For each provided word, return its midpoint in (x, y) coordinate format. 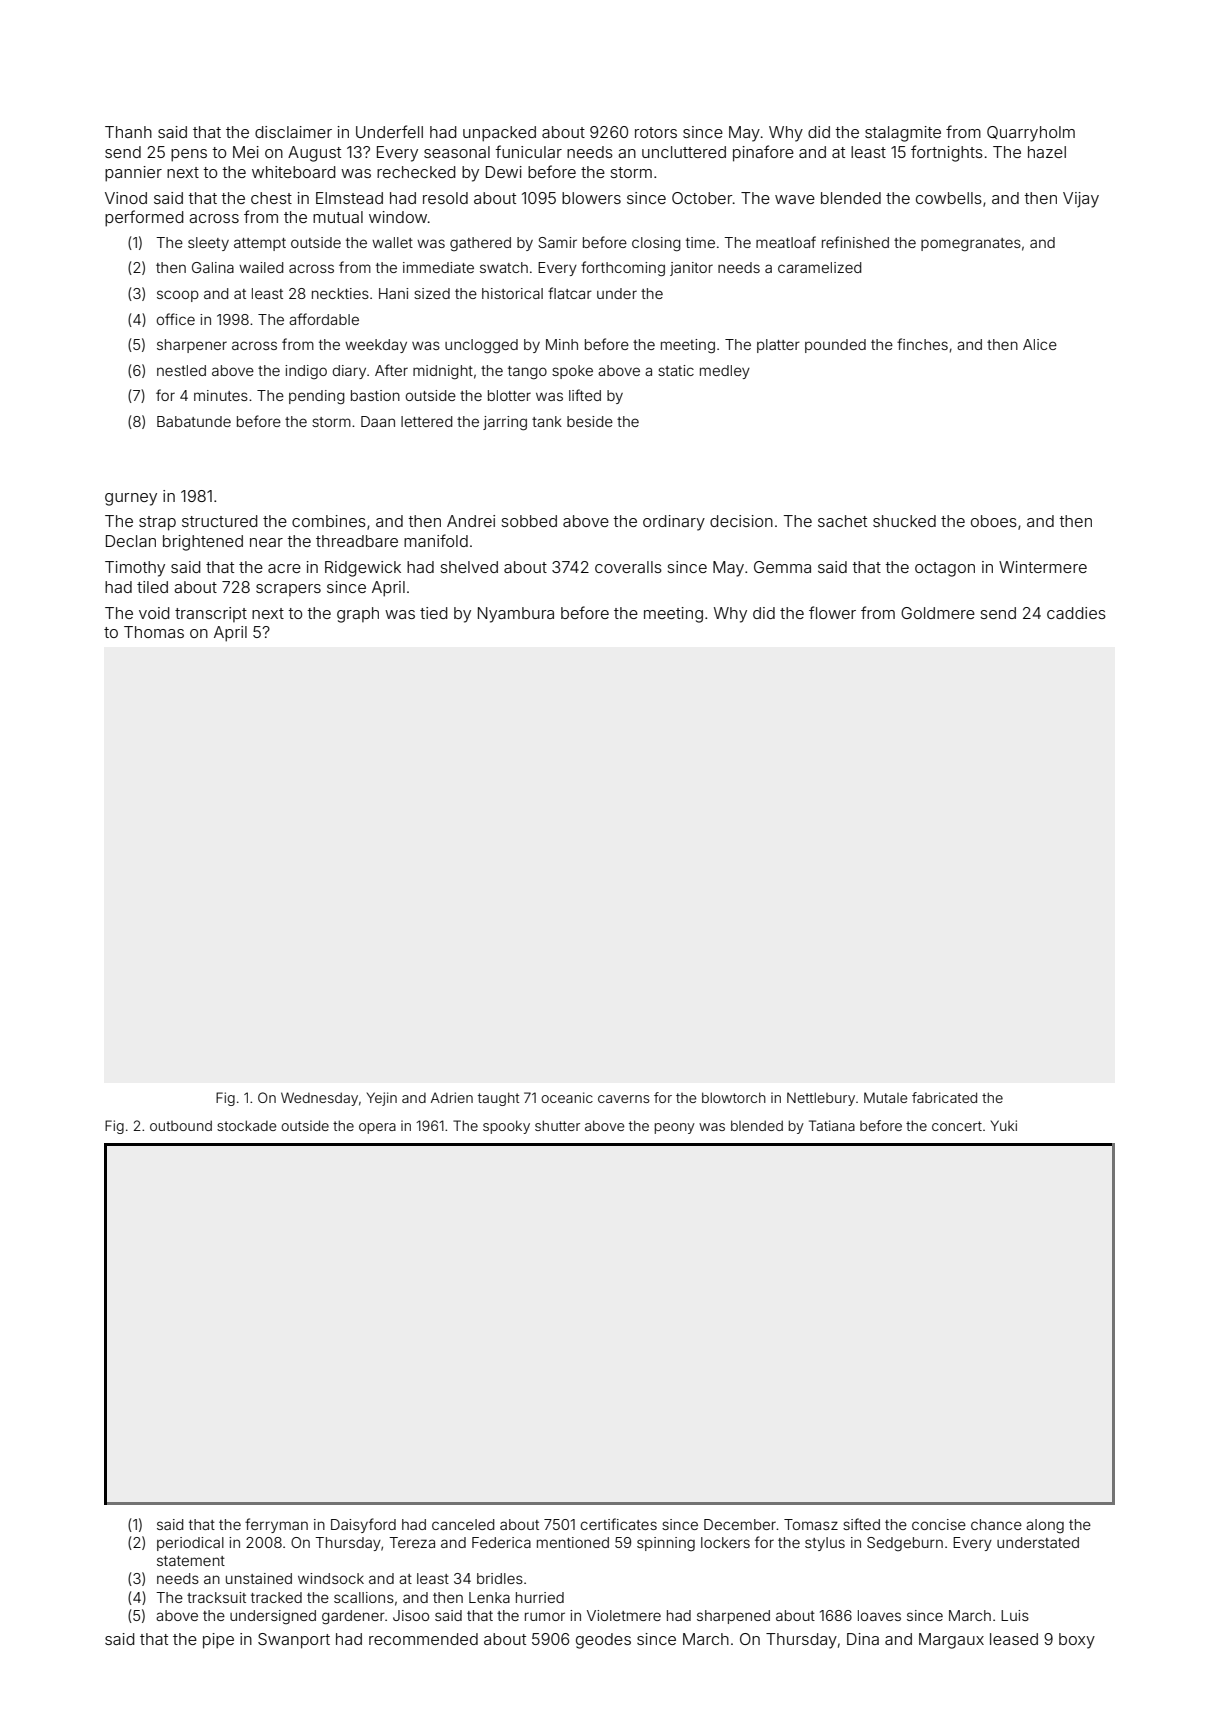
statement (191, 1561)
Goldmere (938, 613)
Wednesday (319, 1099)
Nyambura (516, 615)
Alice (1040, 344)
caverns (624, 1099)
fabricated (944, 1097)
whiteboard (294, 172)
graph (358, 615)
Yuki (1004, 1125)
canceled (463, 1524)
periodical (190, 1544)
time (700, 242)
